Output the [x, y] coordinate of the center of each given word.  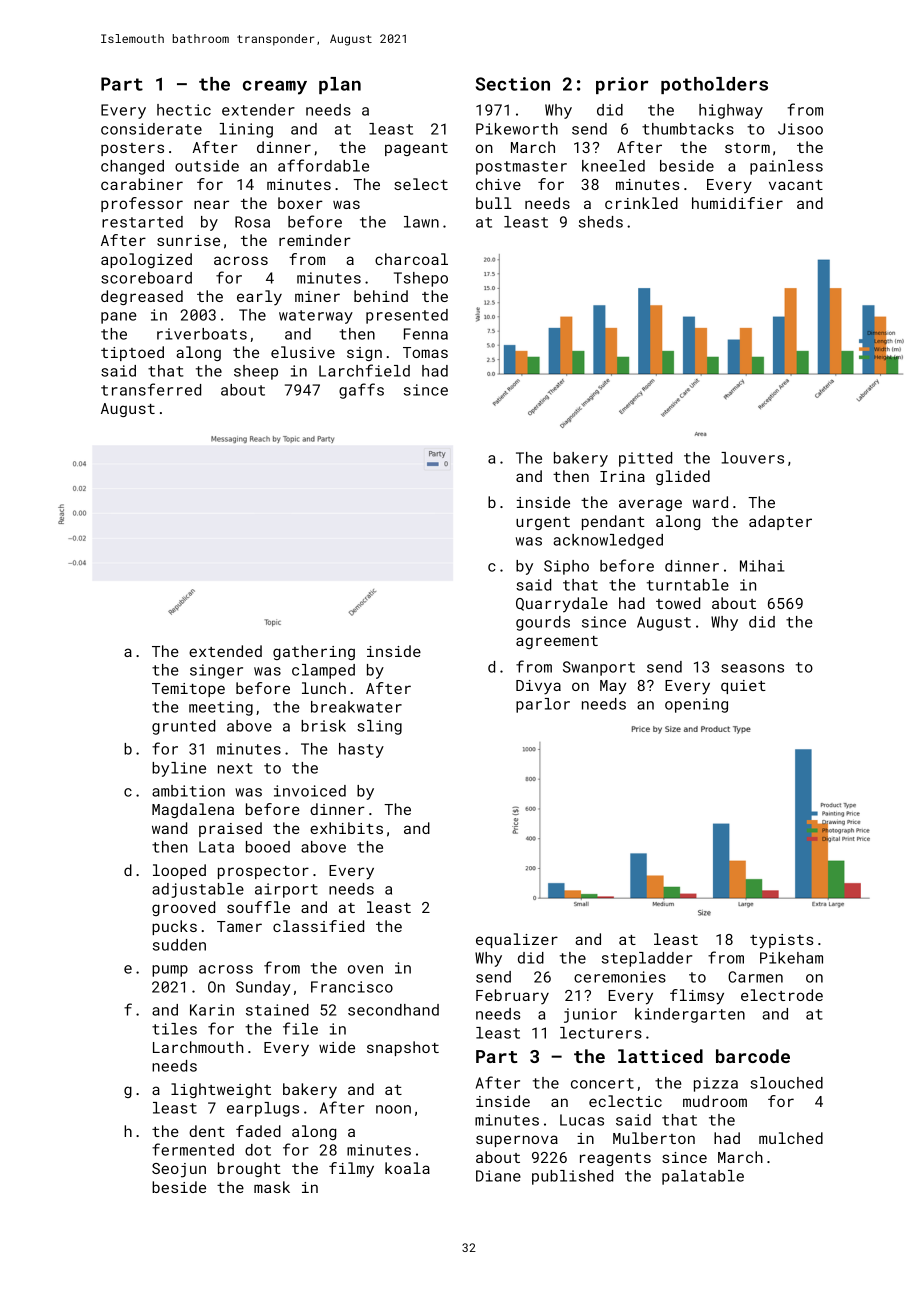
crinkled [641, 203]
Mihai [762, 566]
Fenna [426, 334]
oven [365, 969]
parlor [543, 705]
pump [170, 971]
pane [118, 318]
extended [225, 651]
